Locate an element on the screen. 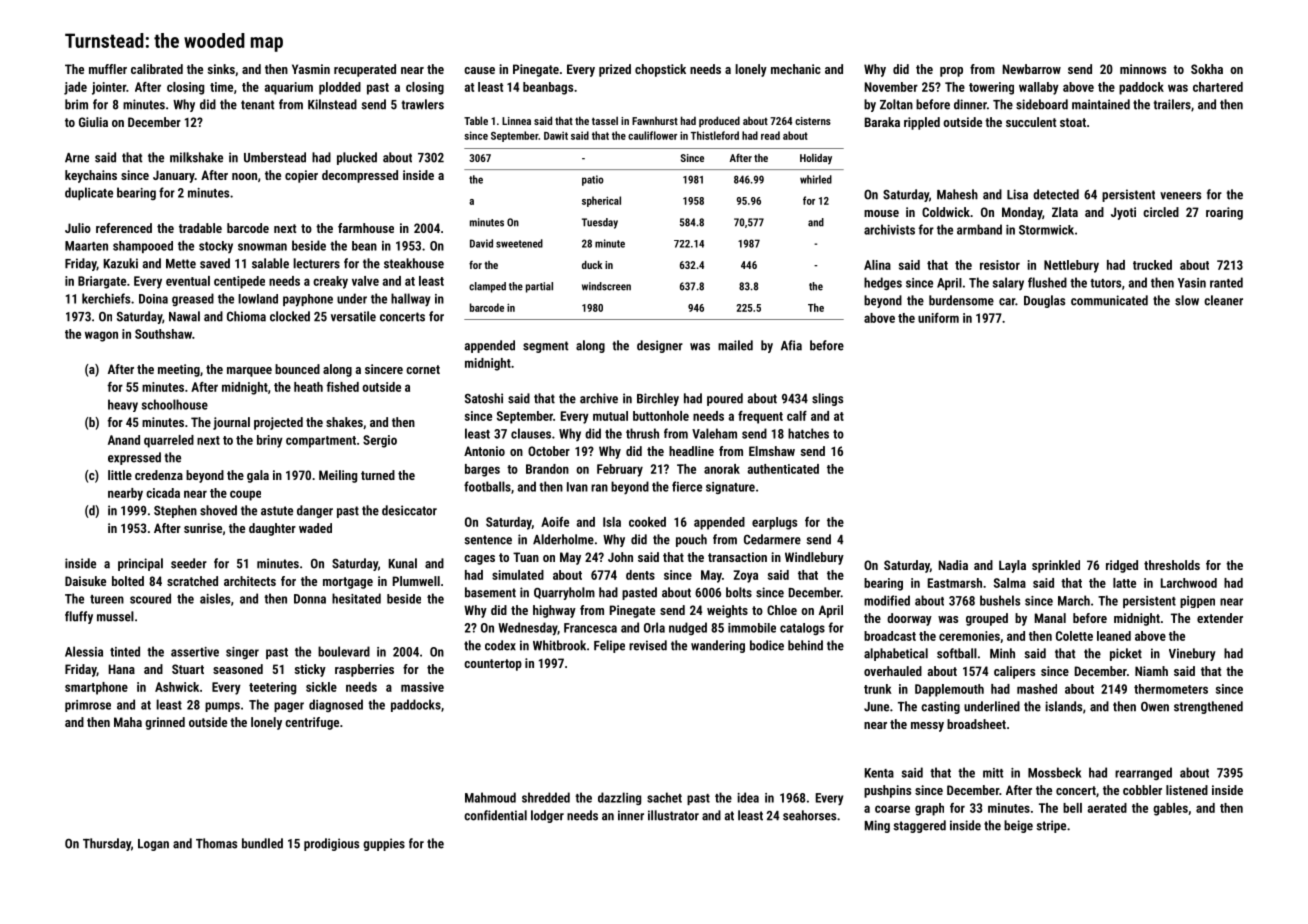 Image resolution: width=1308 pixels, height=924 pixels. leaned is located at coordinates (1114, 636).
